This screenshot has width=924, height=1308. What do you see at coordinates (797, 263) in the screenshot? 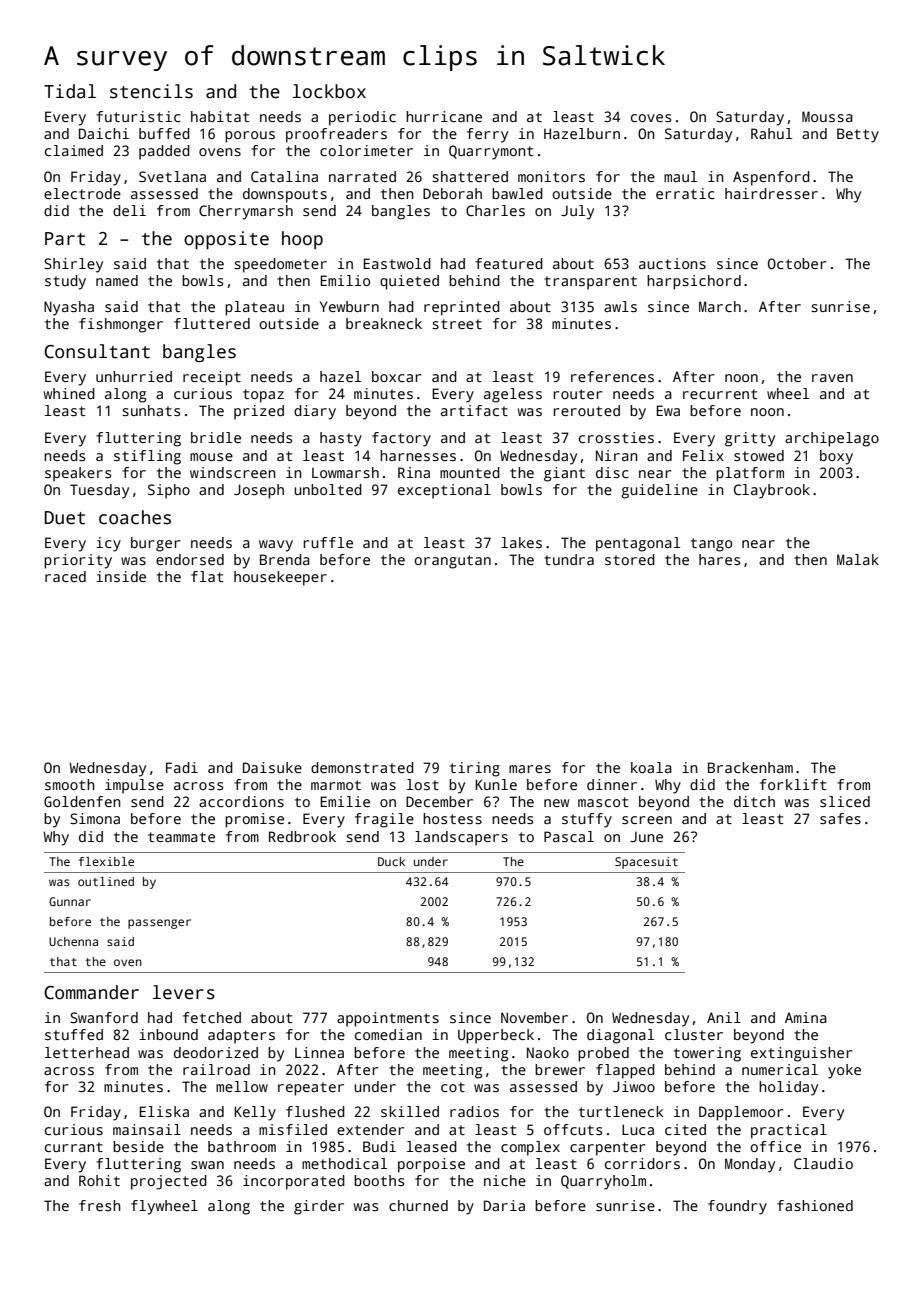
I see `October` at bounding box center [797, 263].
